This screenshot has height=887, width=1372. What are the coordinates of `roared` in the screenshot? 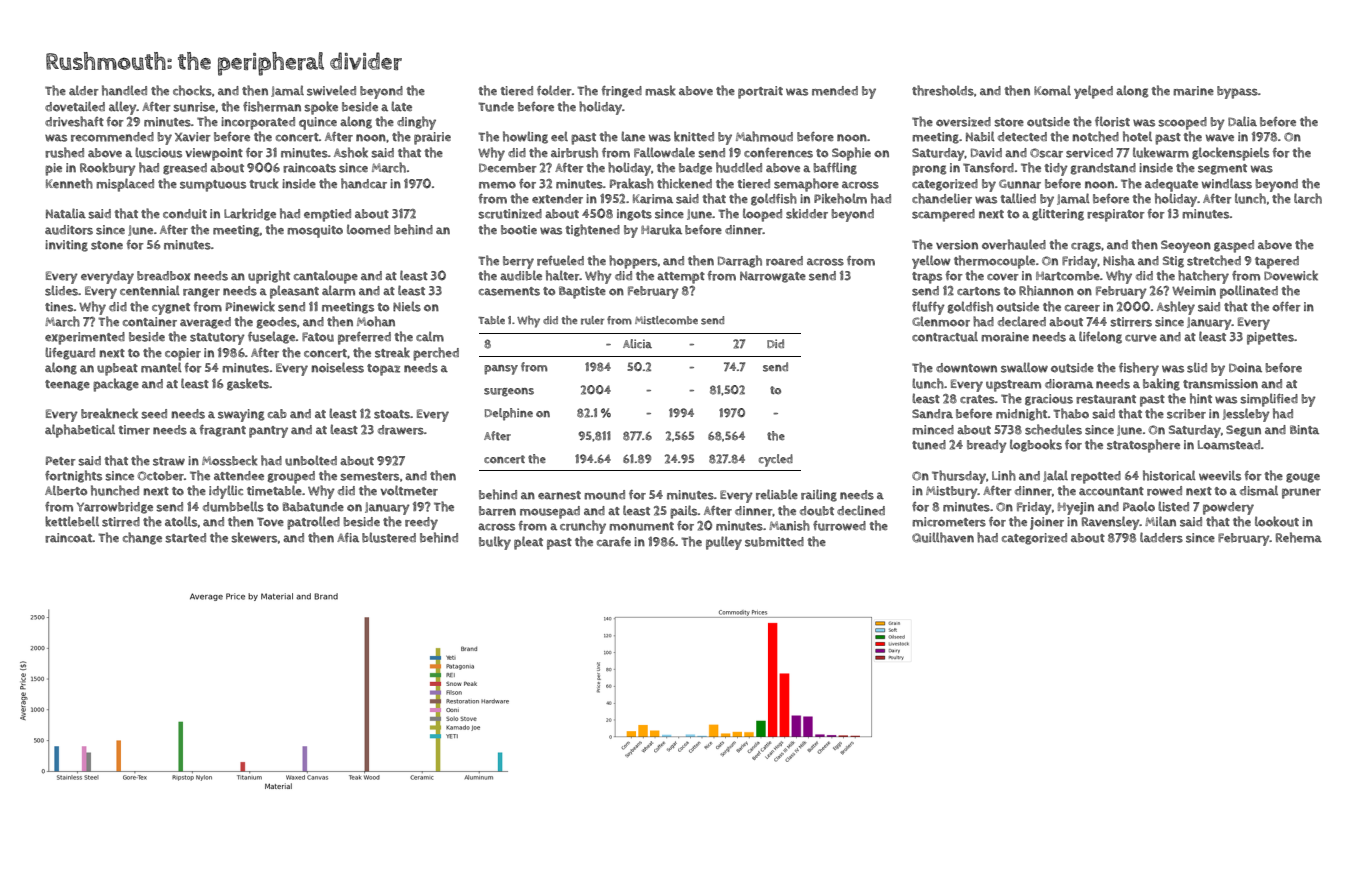 It's located at (784, 261).
